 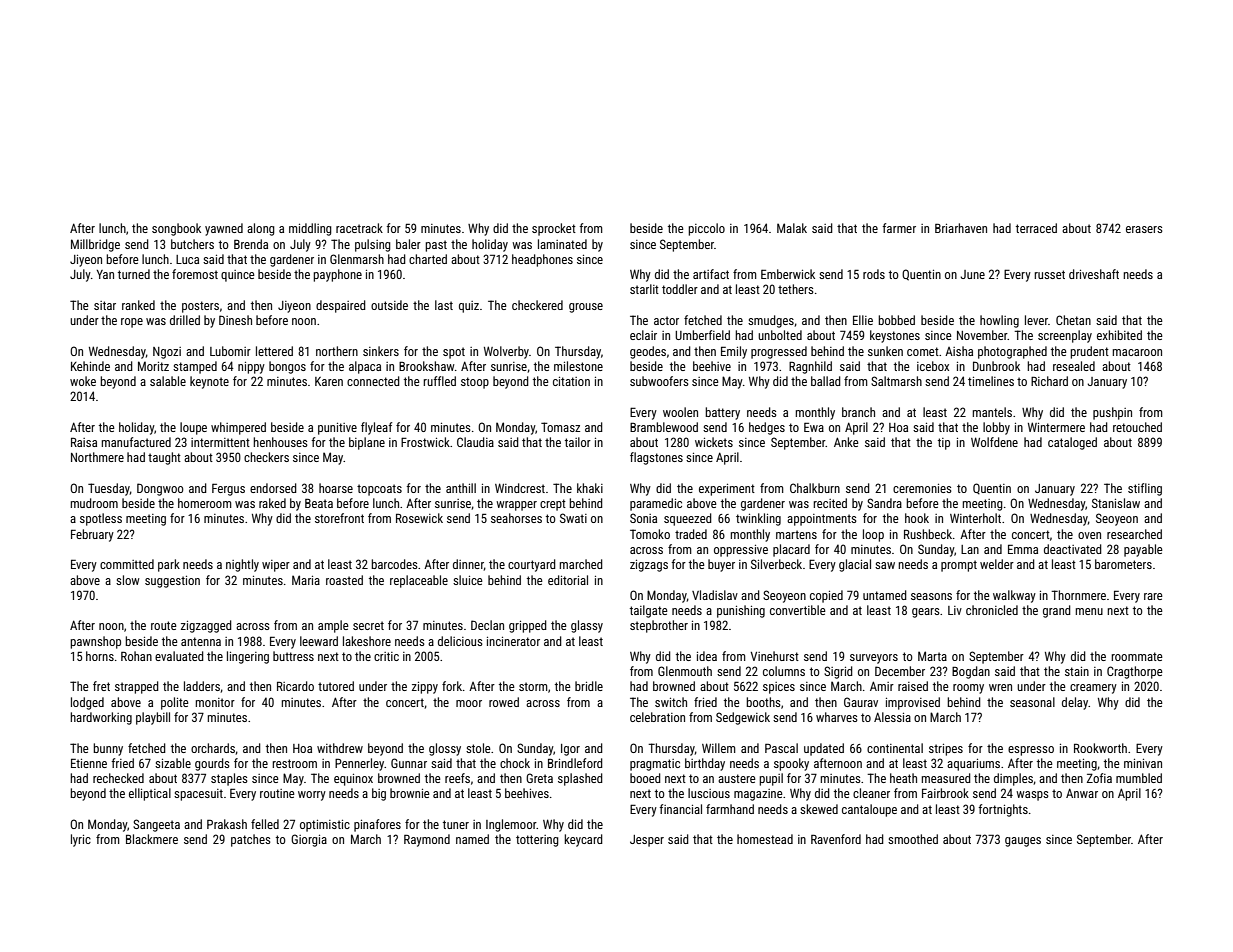 What do you see at coordinates (339, 518) in the image?
I see `storefront` at bounding box center [339, 518].
